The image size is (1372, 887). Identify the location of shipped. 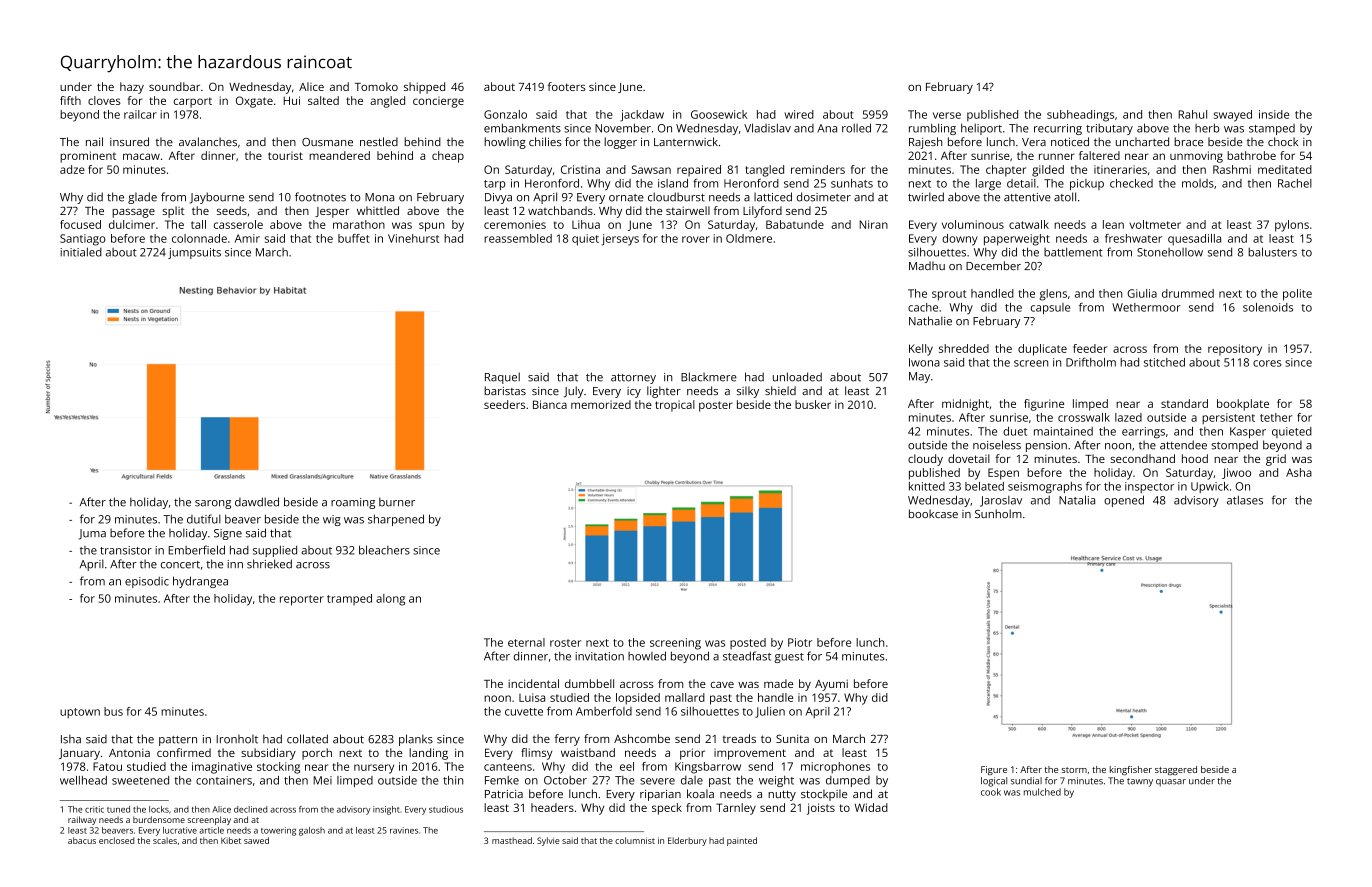
(424, 88).
